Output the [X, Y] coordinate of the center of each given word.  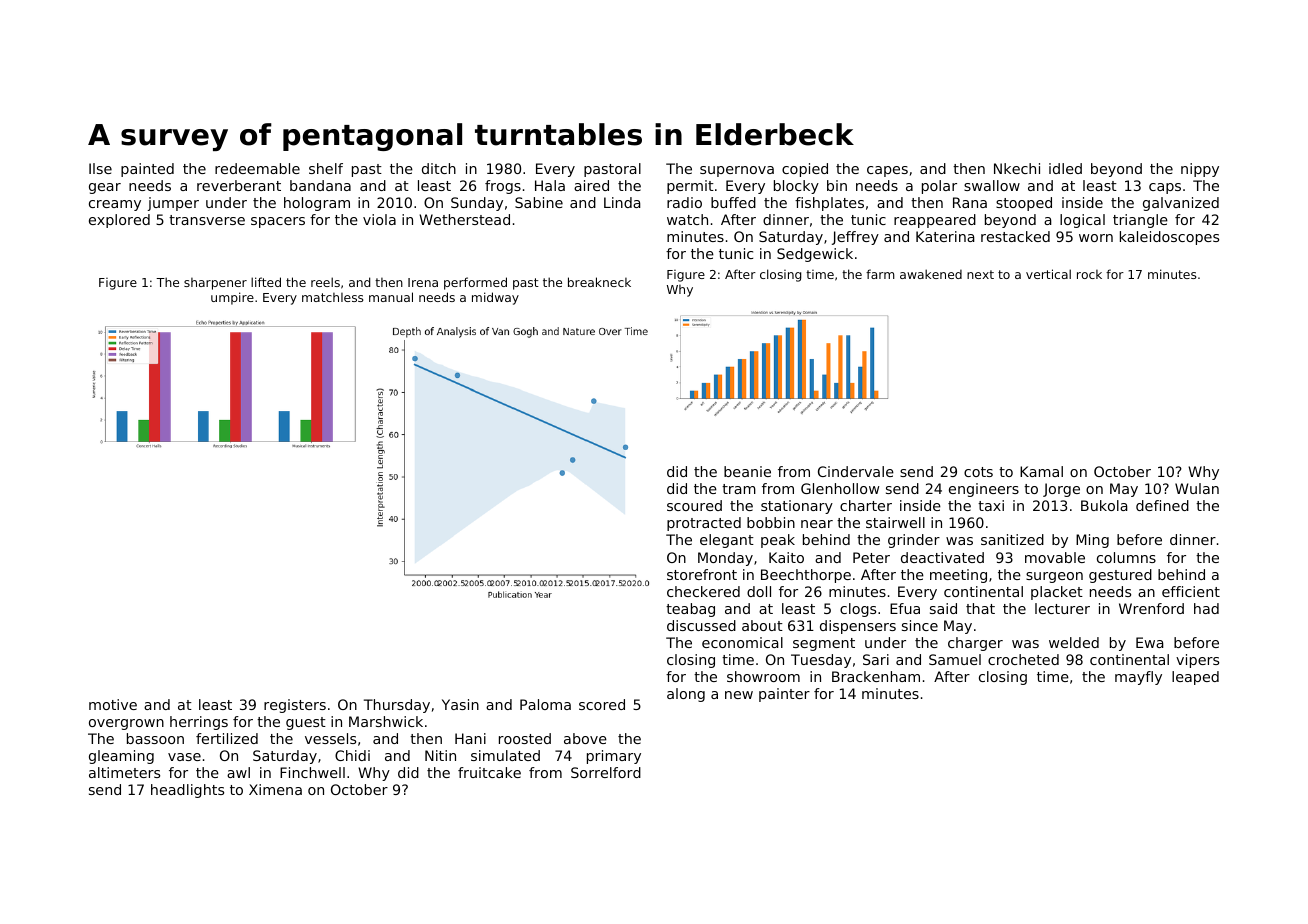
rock [1089, 274]
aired [591, 185]
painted [147, 170]
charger [975, 644]
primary [614, 757]
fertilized [227, 738]
